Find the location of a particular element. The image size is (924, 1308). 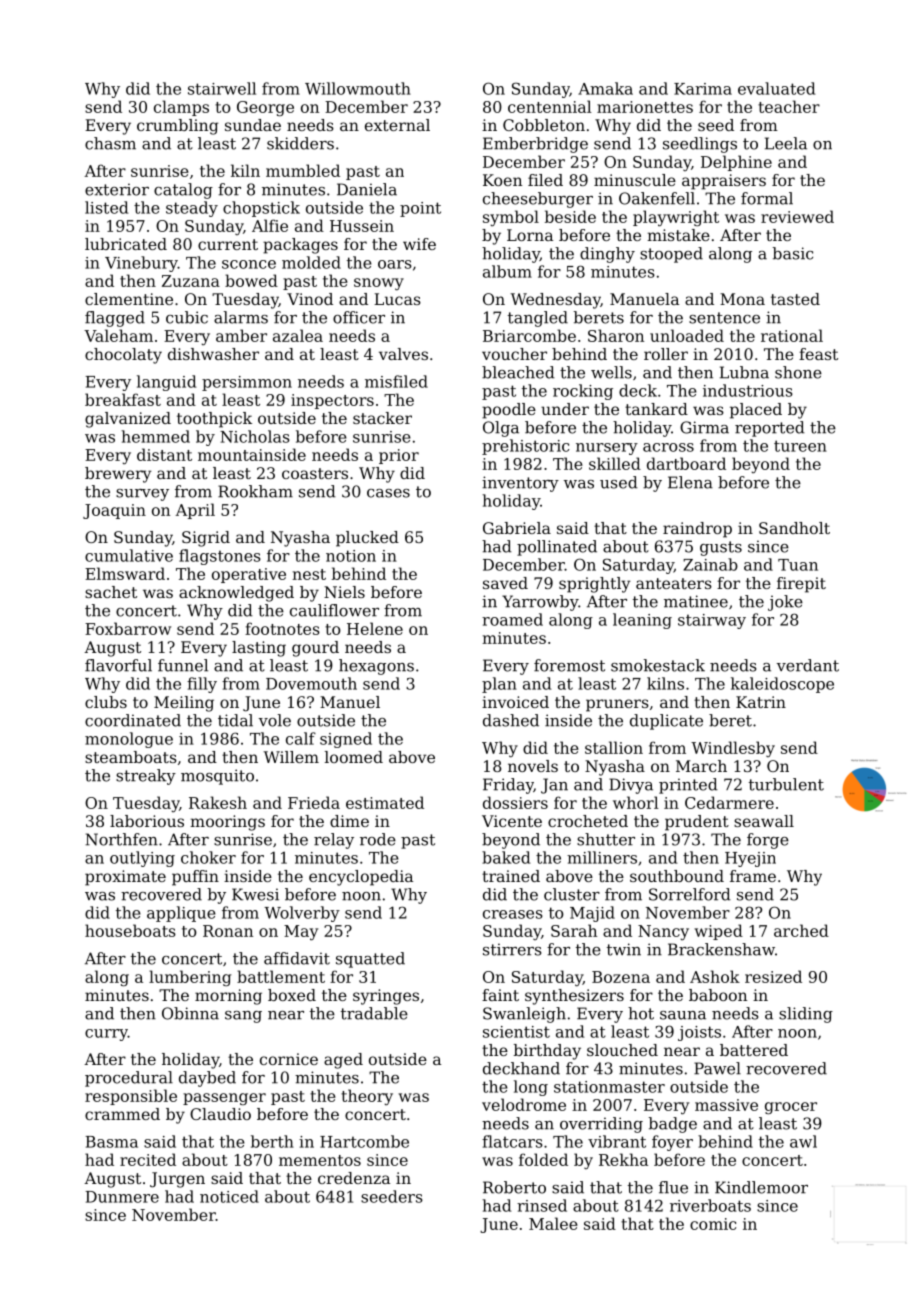

nursery is located at coordinates (607, 449).
